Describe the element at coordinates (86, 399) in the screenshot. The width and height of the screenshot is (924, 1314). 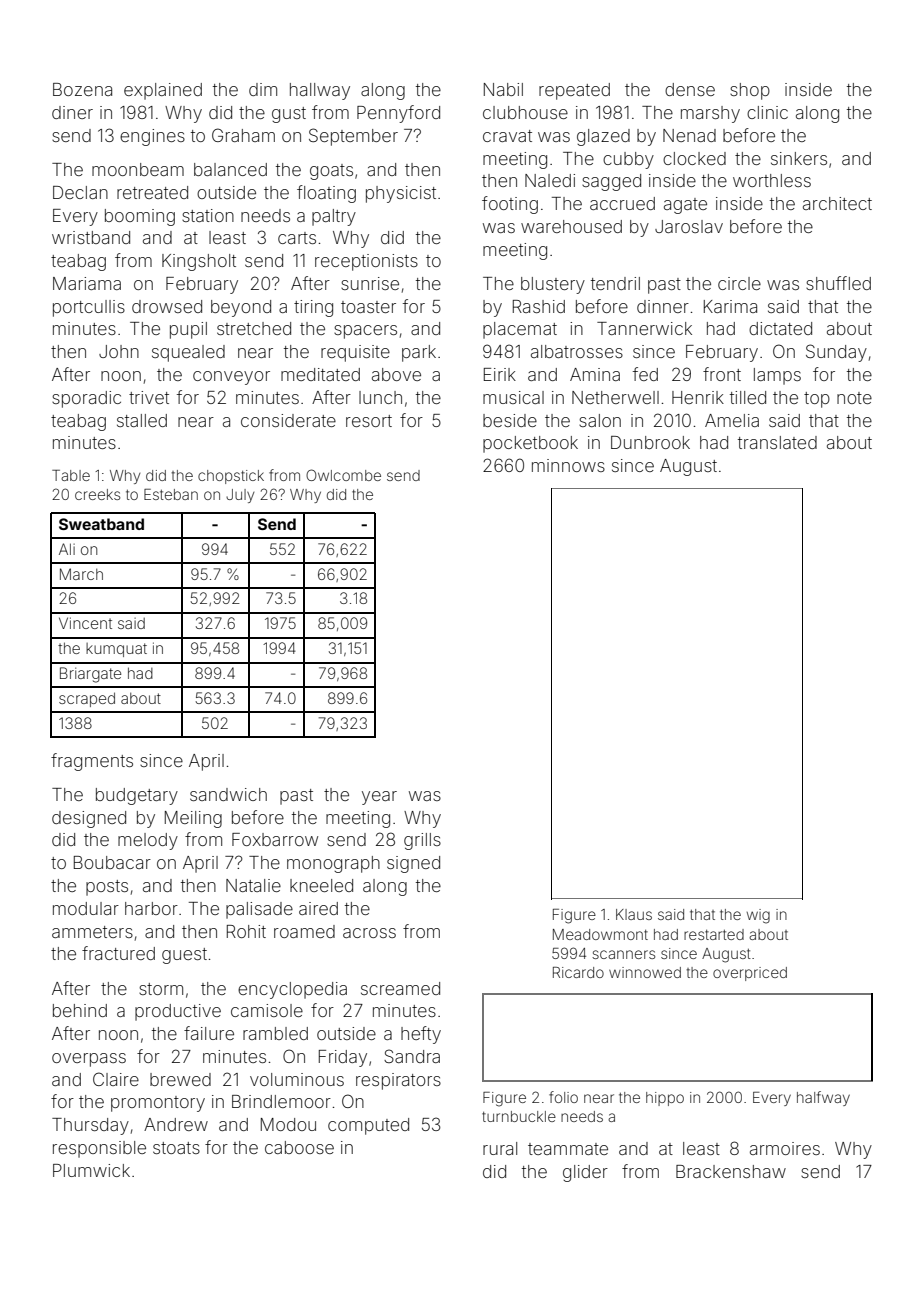
I see `sporadic` at that location.
